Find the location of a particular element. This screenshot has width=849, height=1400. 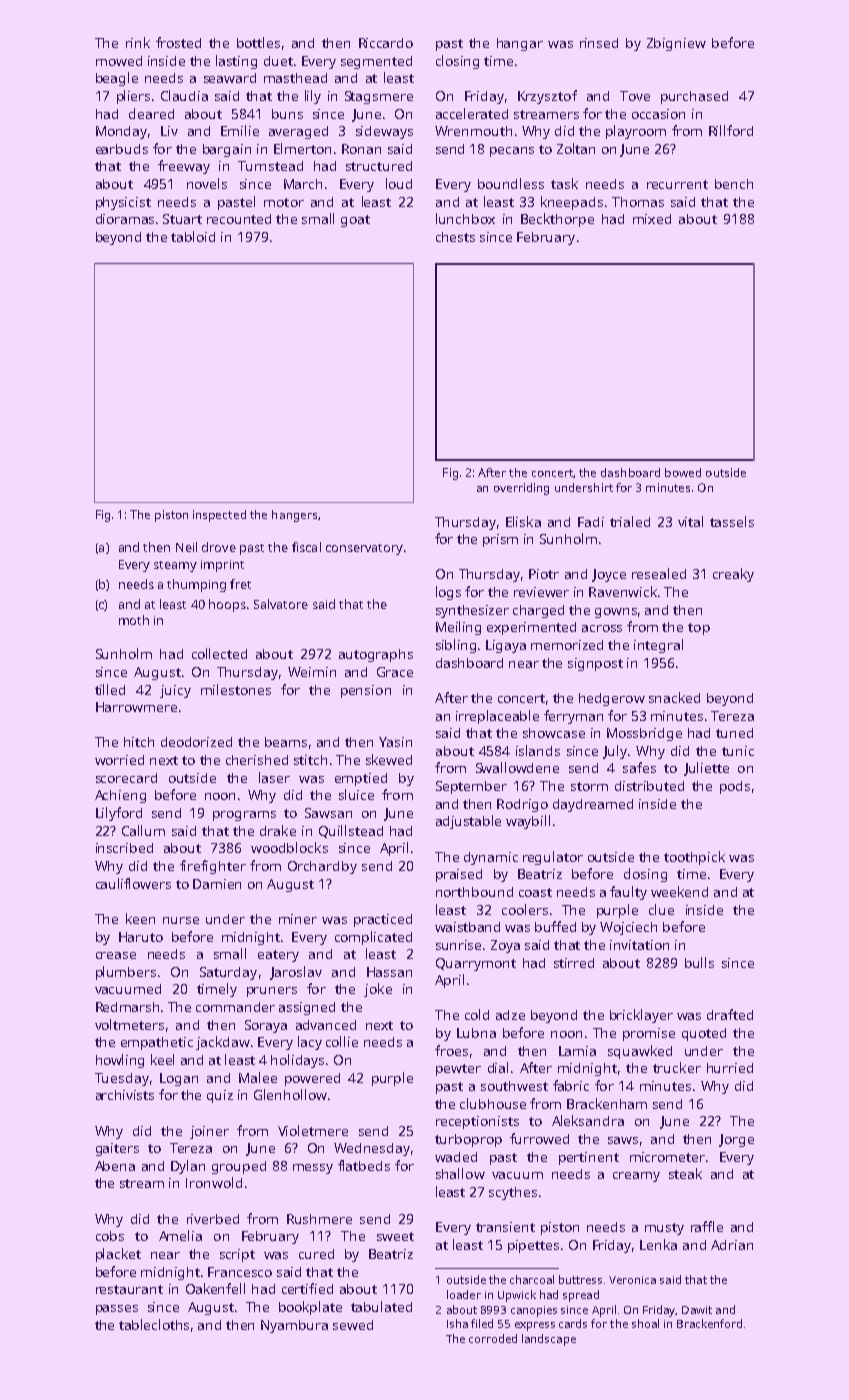

Logan is located at coordinates (179, 1079).
